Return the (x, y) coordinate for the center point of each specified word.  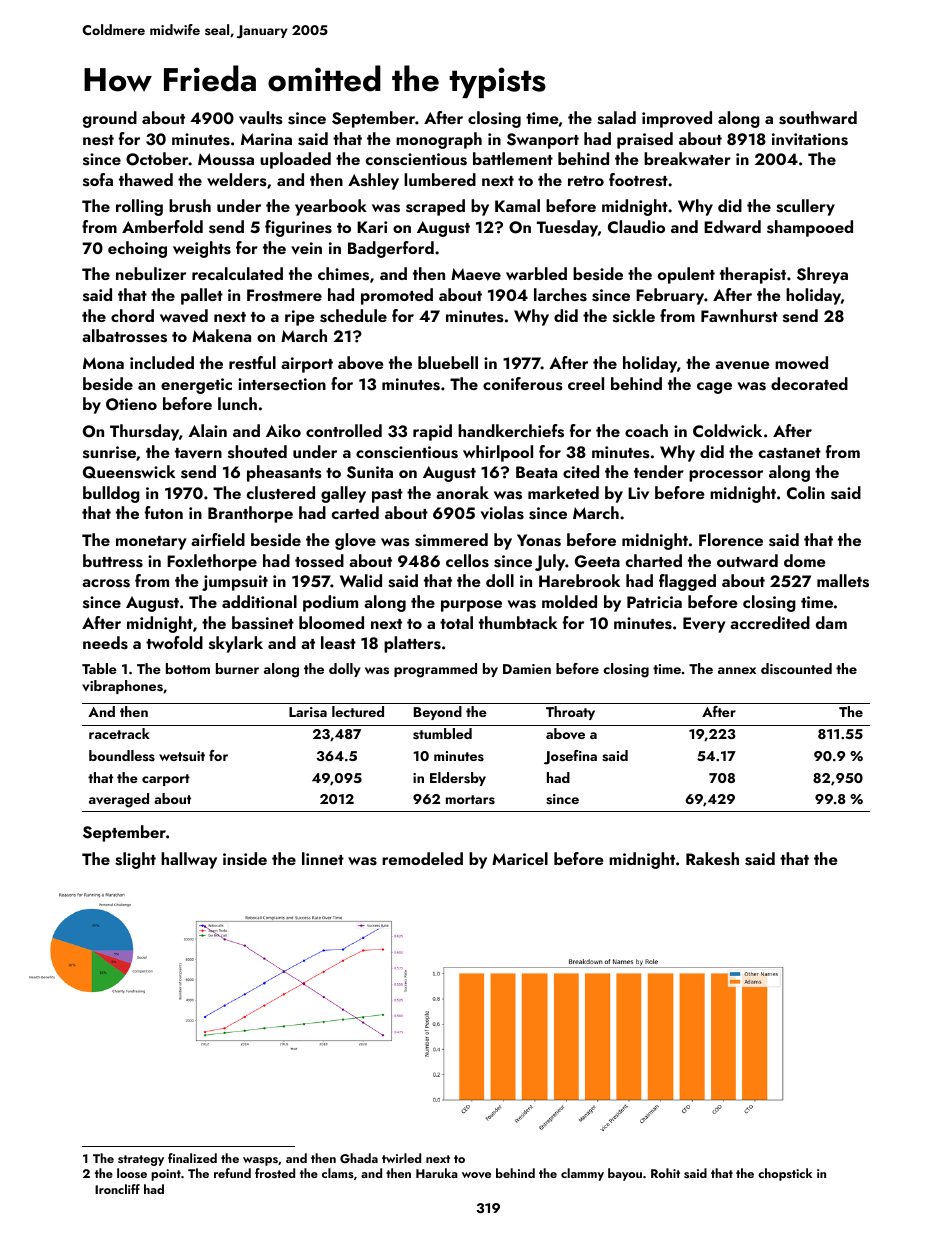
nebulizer (151, 273)
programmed (435, 670)
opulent (686, 275)
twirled (401, 1158)
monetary (151, 543)
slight (135, 860)
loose (132, 1173)
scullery (805, 207)
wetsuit (182, 756)
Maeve (476, 274)
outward (747, 560)
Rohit (665, 1173)
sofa (98, 180)
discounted (796, 668)
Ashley (373, 181)
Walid (361, 580)
